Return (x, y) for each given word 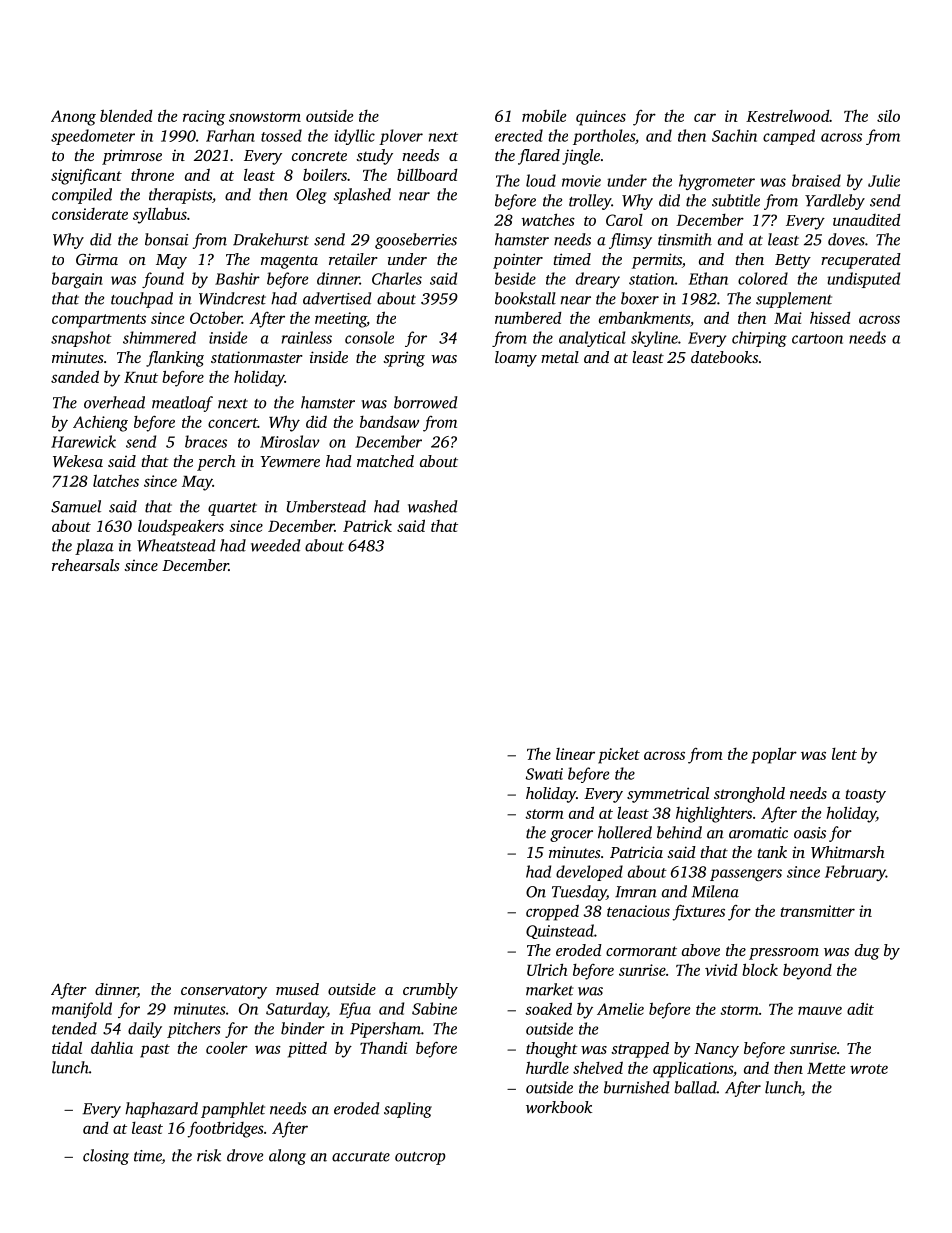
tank (772, 852)
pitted (307, 1049)
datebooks (724, 357)
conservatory (224, 992)
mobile (544, 116)
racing (204, 118)
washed (433, 506)
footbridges (225, 1130)
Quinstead (560, 931)
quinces (601, 118)
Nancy (716, 1050)
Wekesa (78, 461)
